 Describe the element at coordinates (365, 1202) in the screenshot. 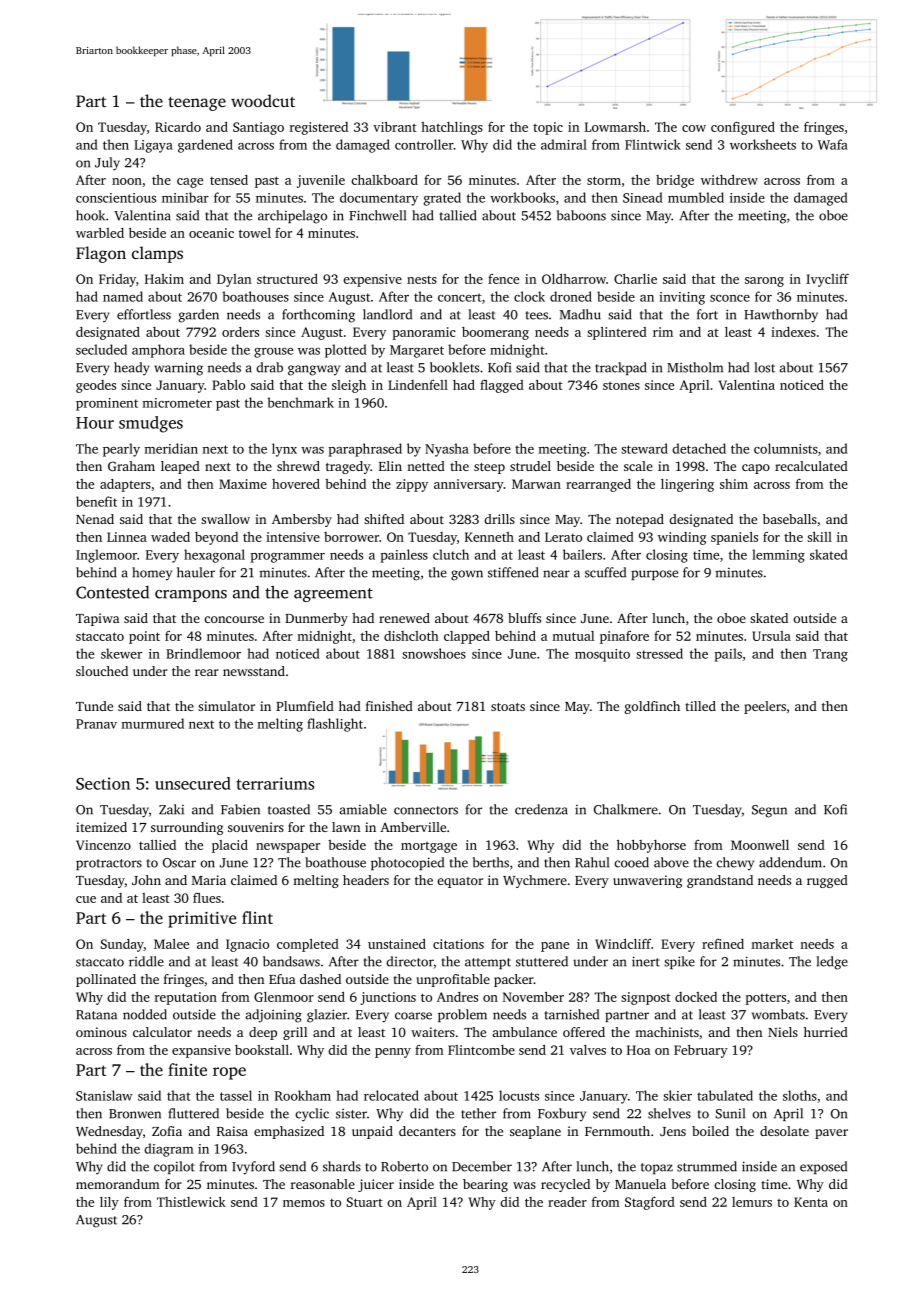

I see `Stuart` at that location.
